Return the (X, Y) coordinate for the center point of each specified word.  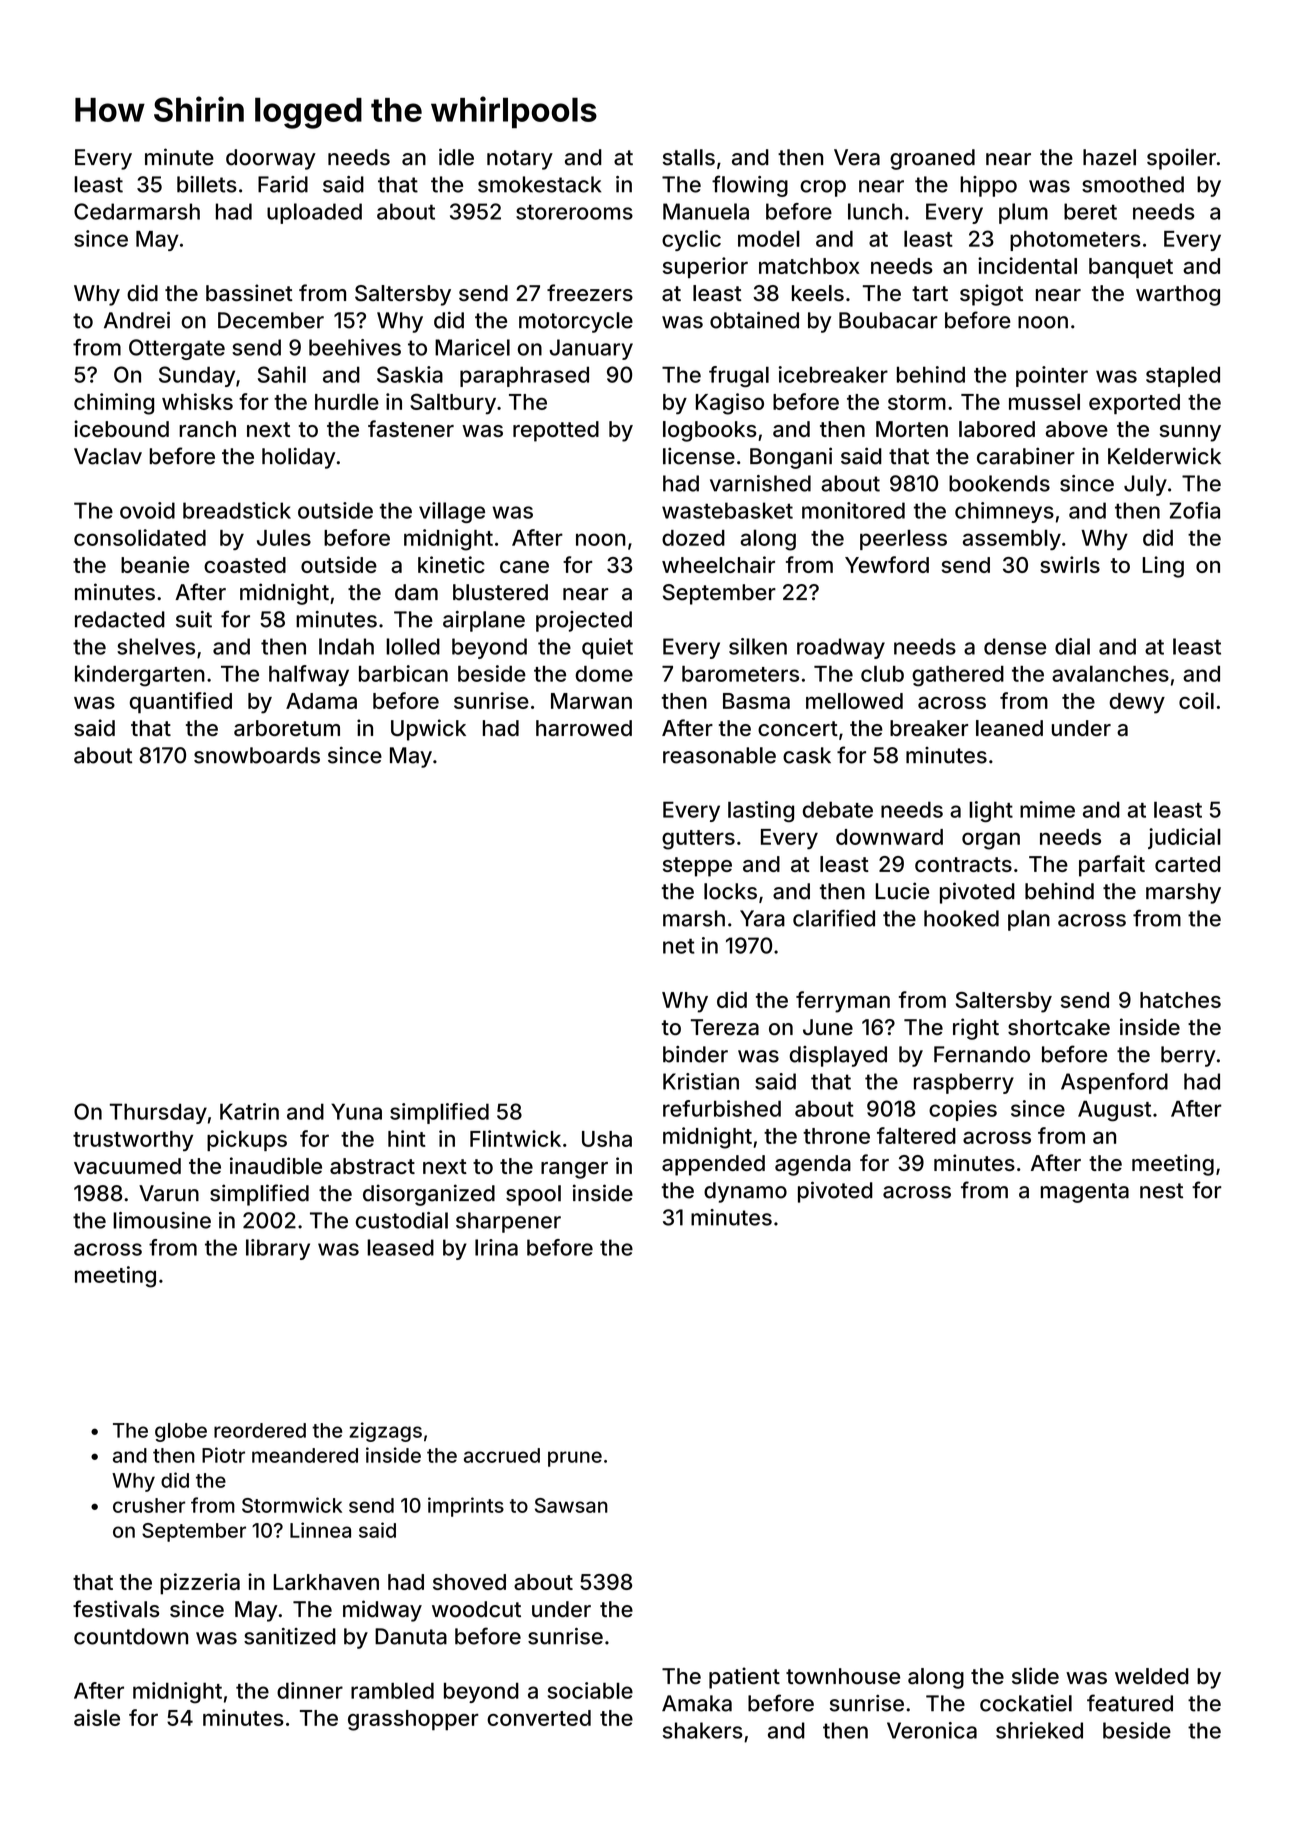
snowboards (257, 755)
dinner (310, 1690)
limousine (162, 1220)
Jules (284, 537)
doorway (271, 159)
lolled (413, 646)
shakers (703, 1730)
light (991, 811)
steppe (697, 867)
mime (1047, 809)
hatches (1180, 1000)
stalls (689, 157)
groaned (932, 159)
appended (713, 1165)
